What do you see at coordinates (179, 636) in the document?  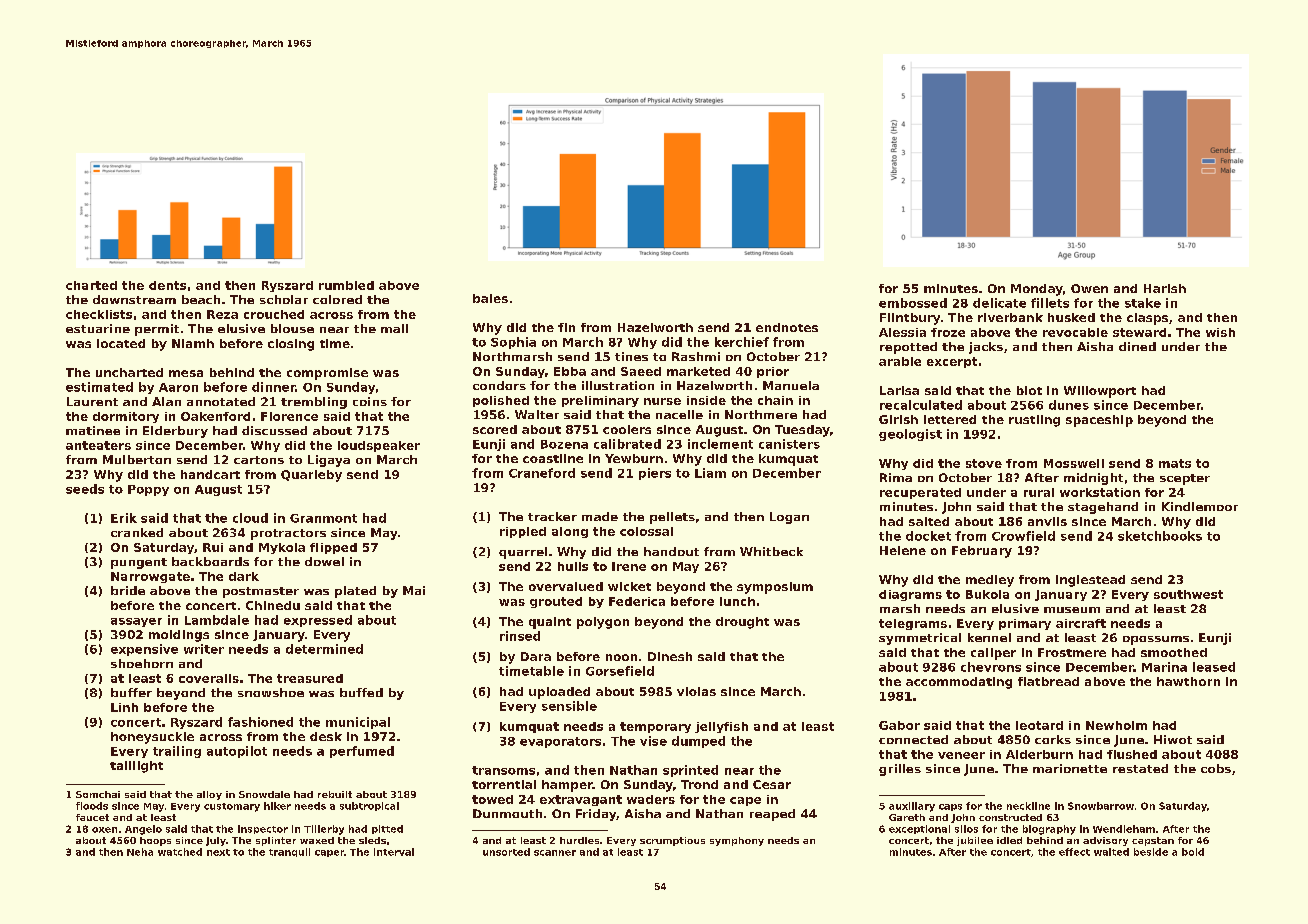 I see `moldings` at bounding box center [179, 636].
